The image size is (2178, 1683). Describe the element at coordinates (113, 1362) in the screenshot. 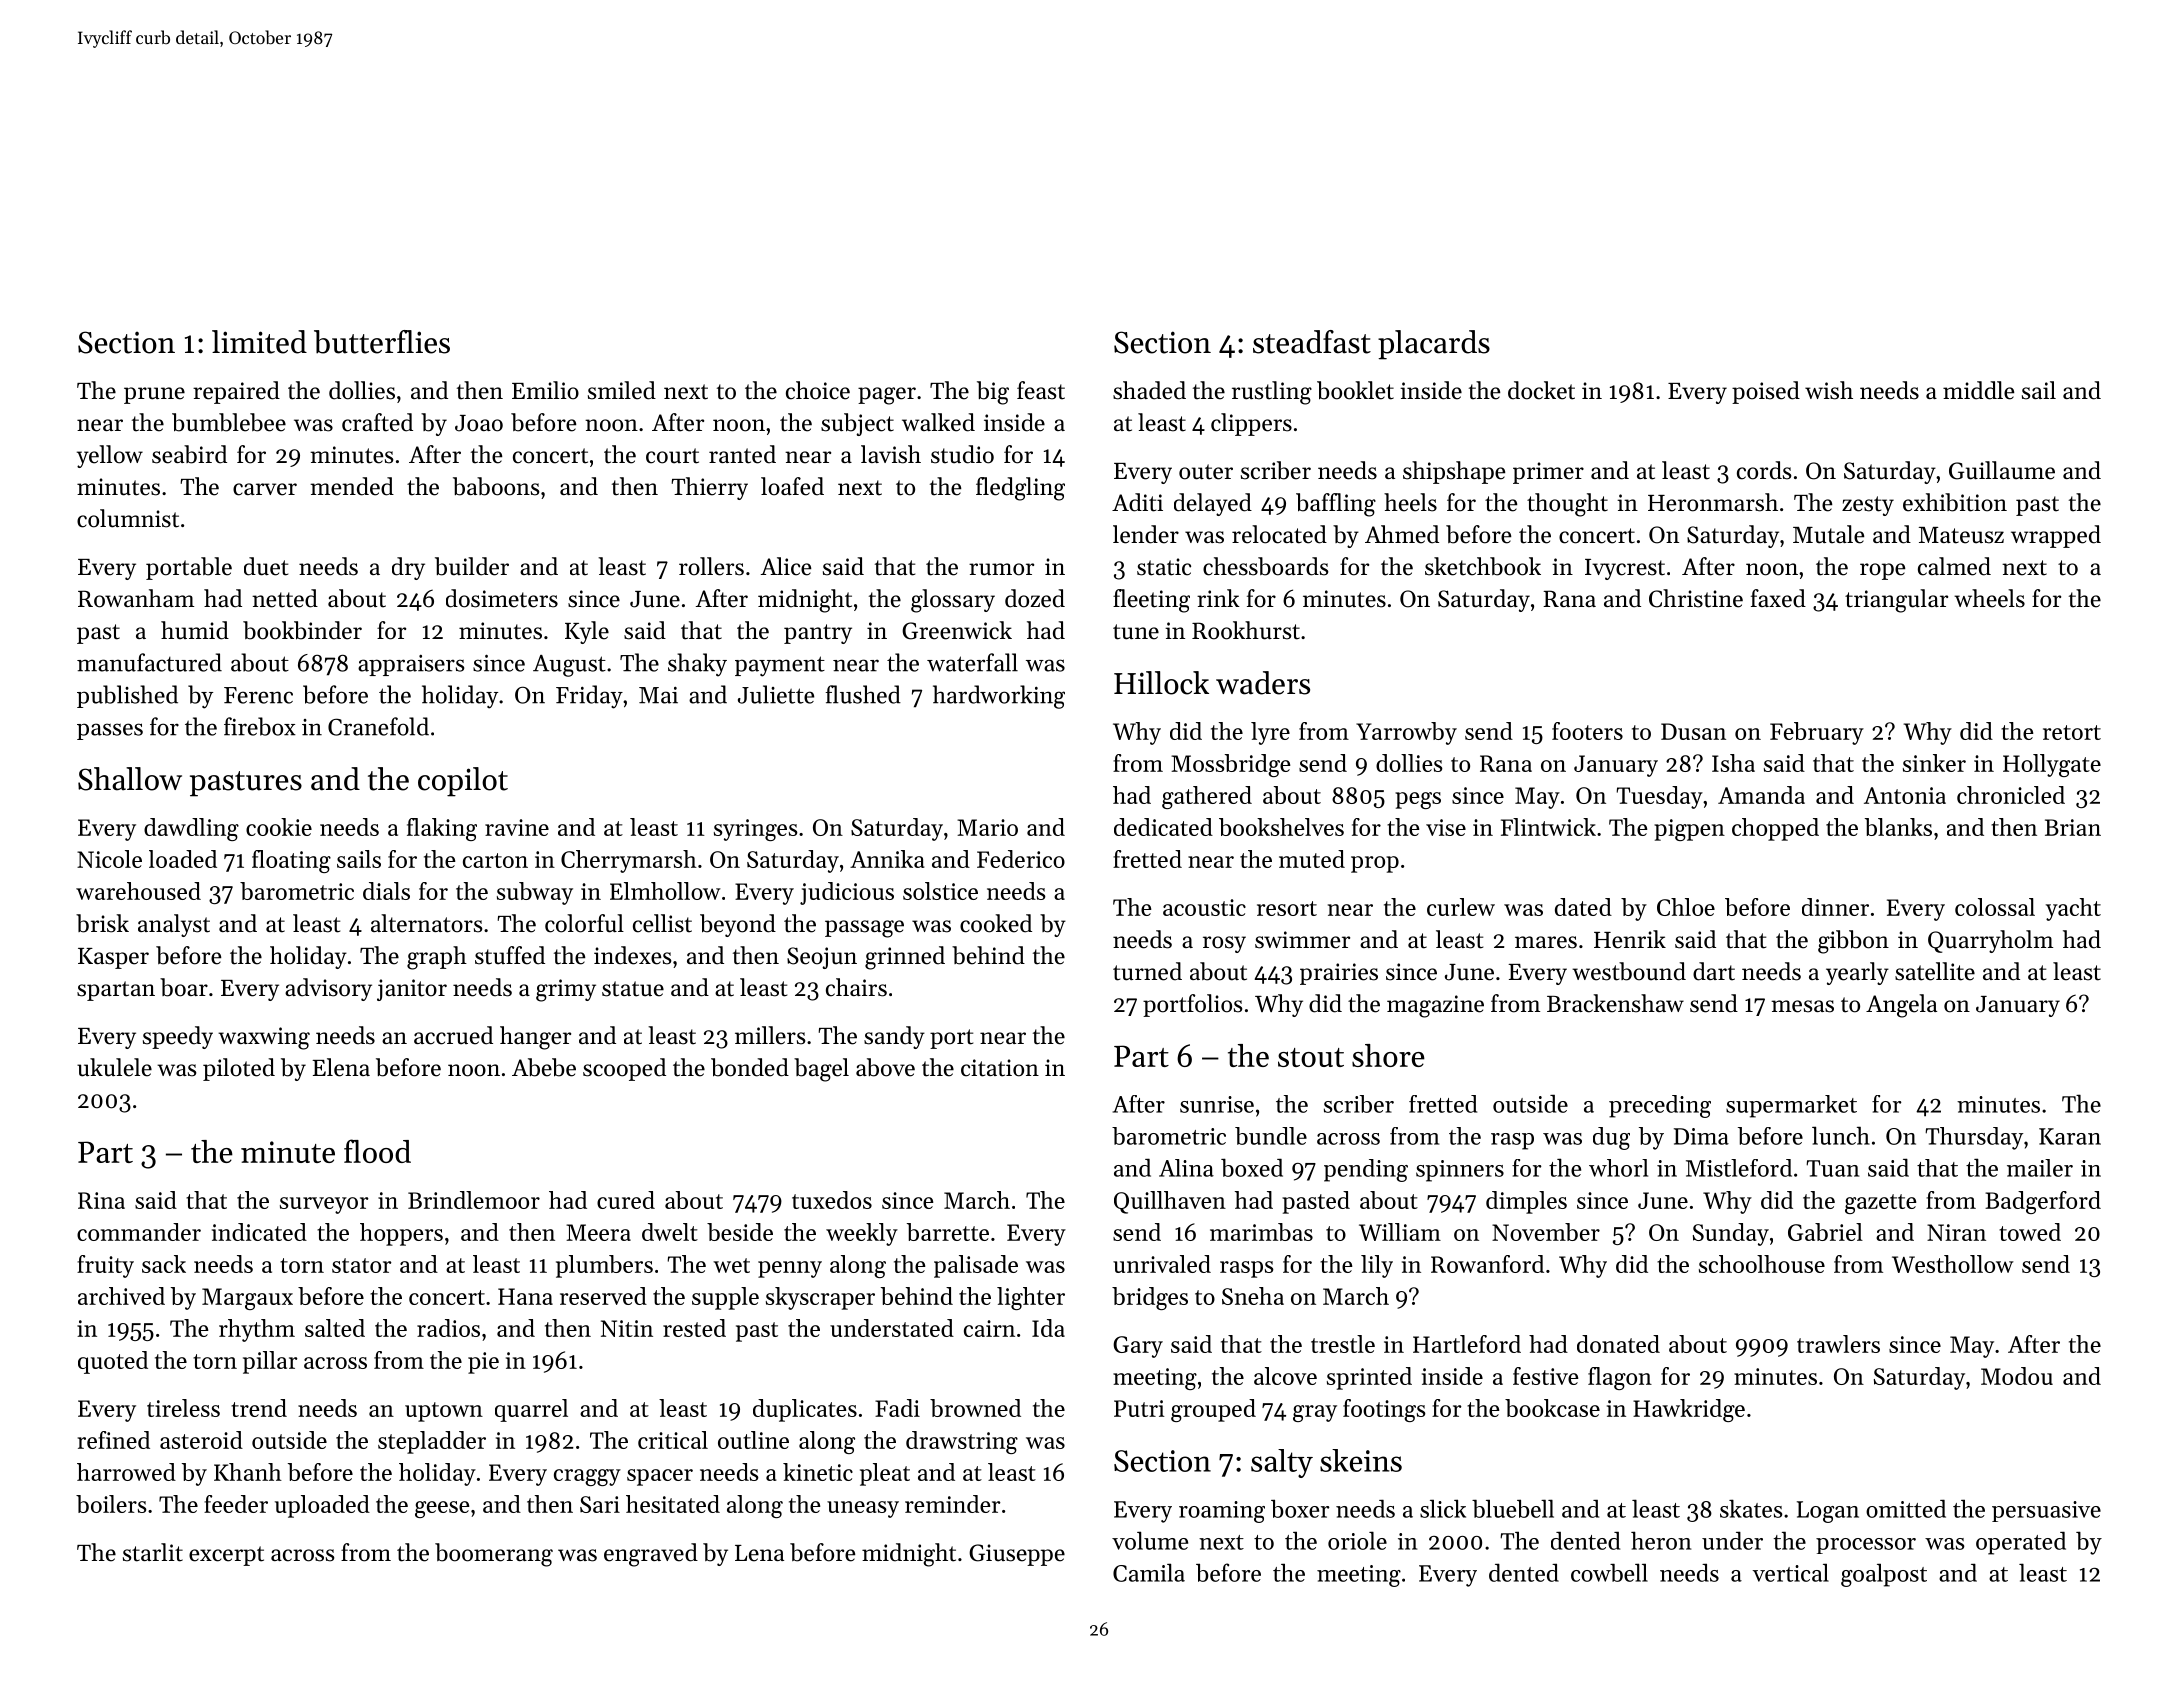

I see `quoted` at that location.
